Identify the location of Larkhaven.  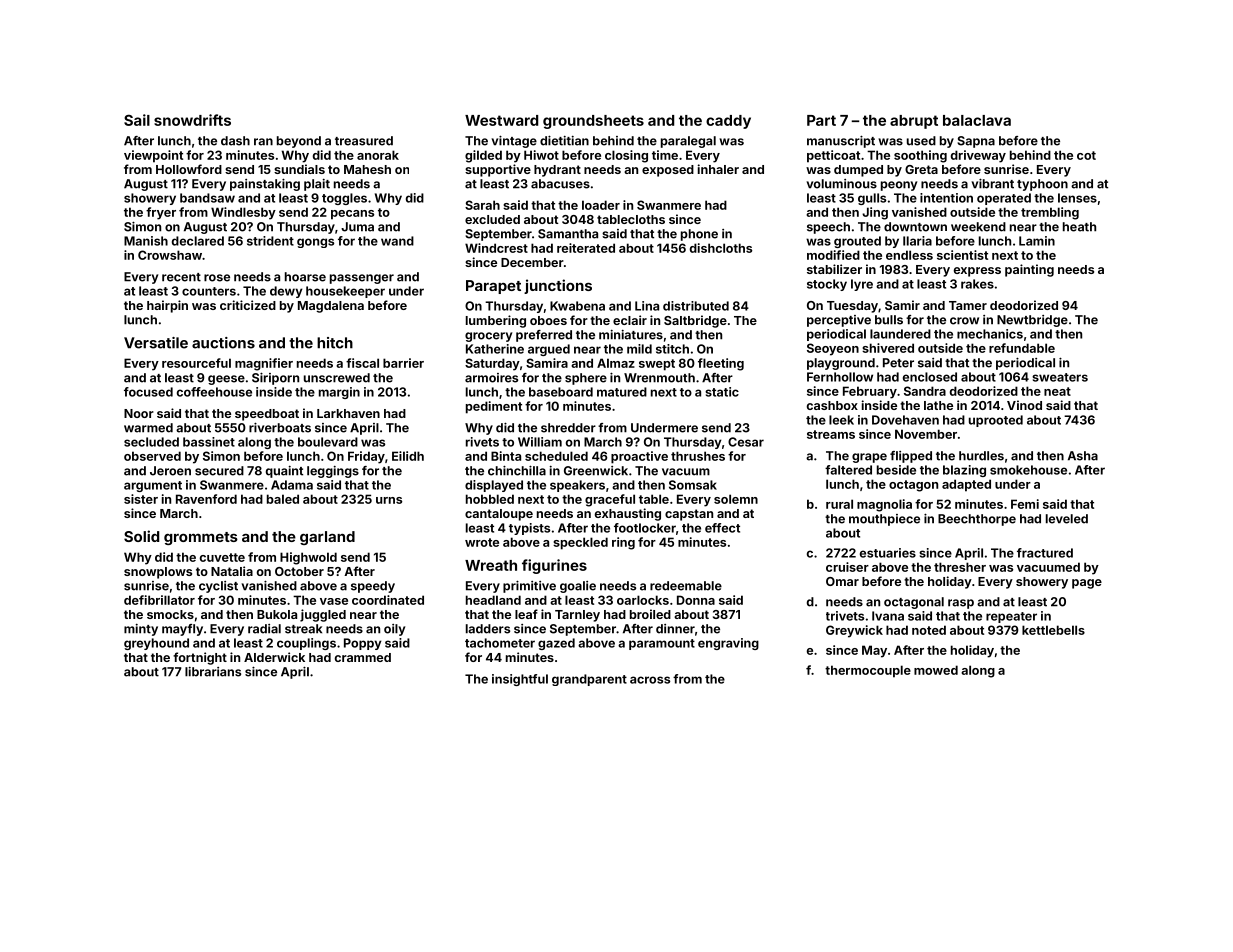
(348, 413).
